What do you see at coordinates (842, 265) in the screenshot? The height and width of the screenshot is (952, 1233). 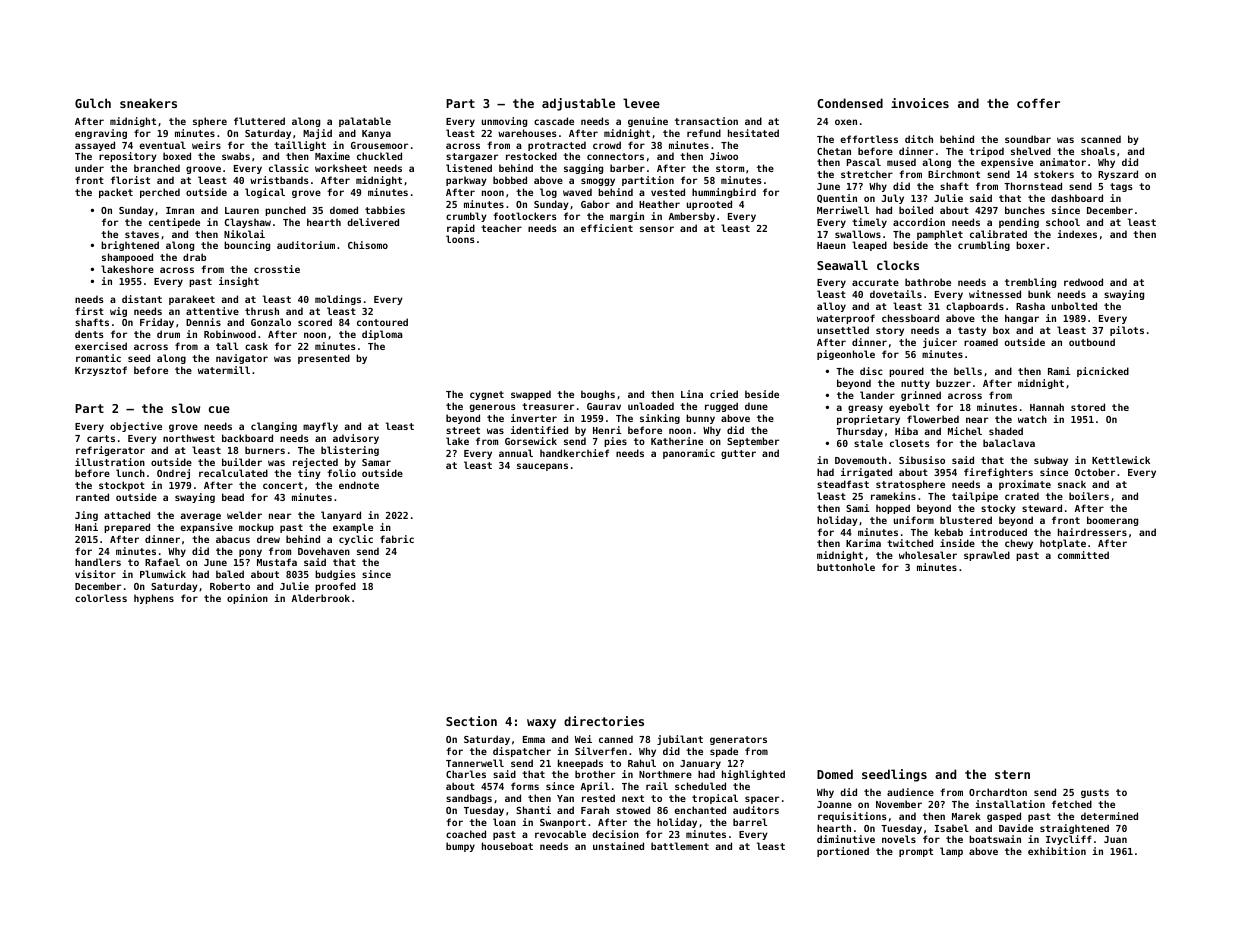 I see `Seawall` at bounding box center [842, 265].
